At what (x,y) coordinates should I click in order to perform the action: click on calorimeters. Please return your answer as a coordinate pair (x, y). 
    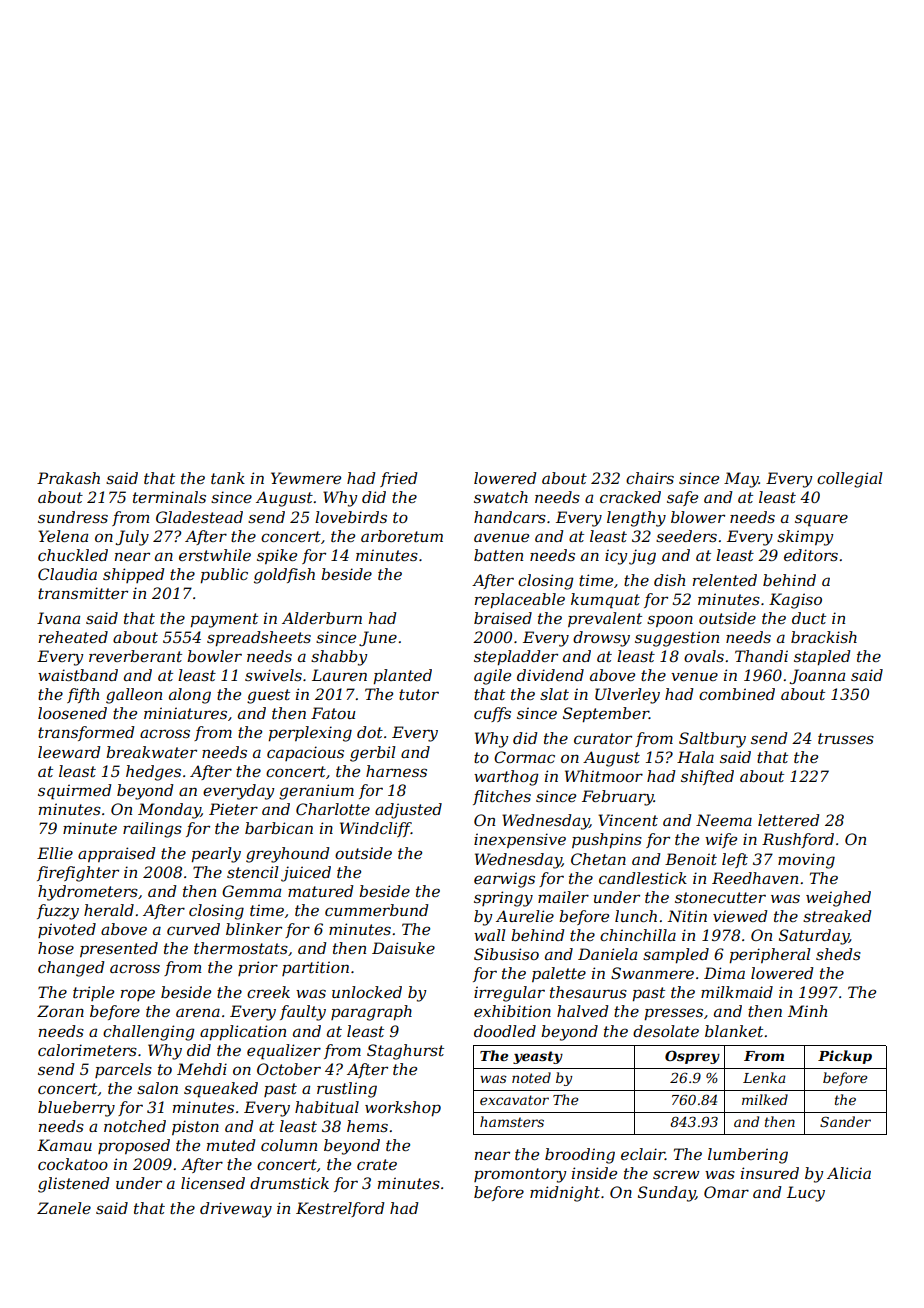
    Looking at the image, I should click on (87, 1050).
